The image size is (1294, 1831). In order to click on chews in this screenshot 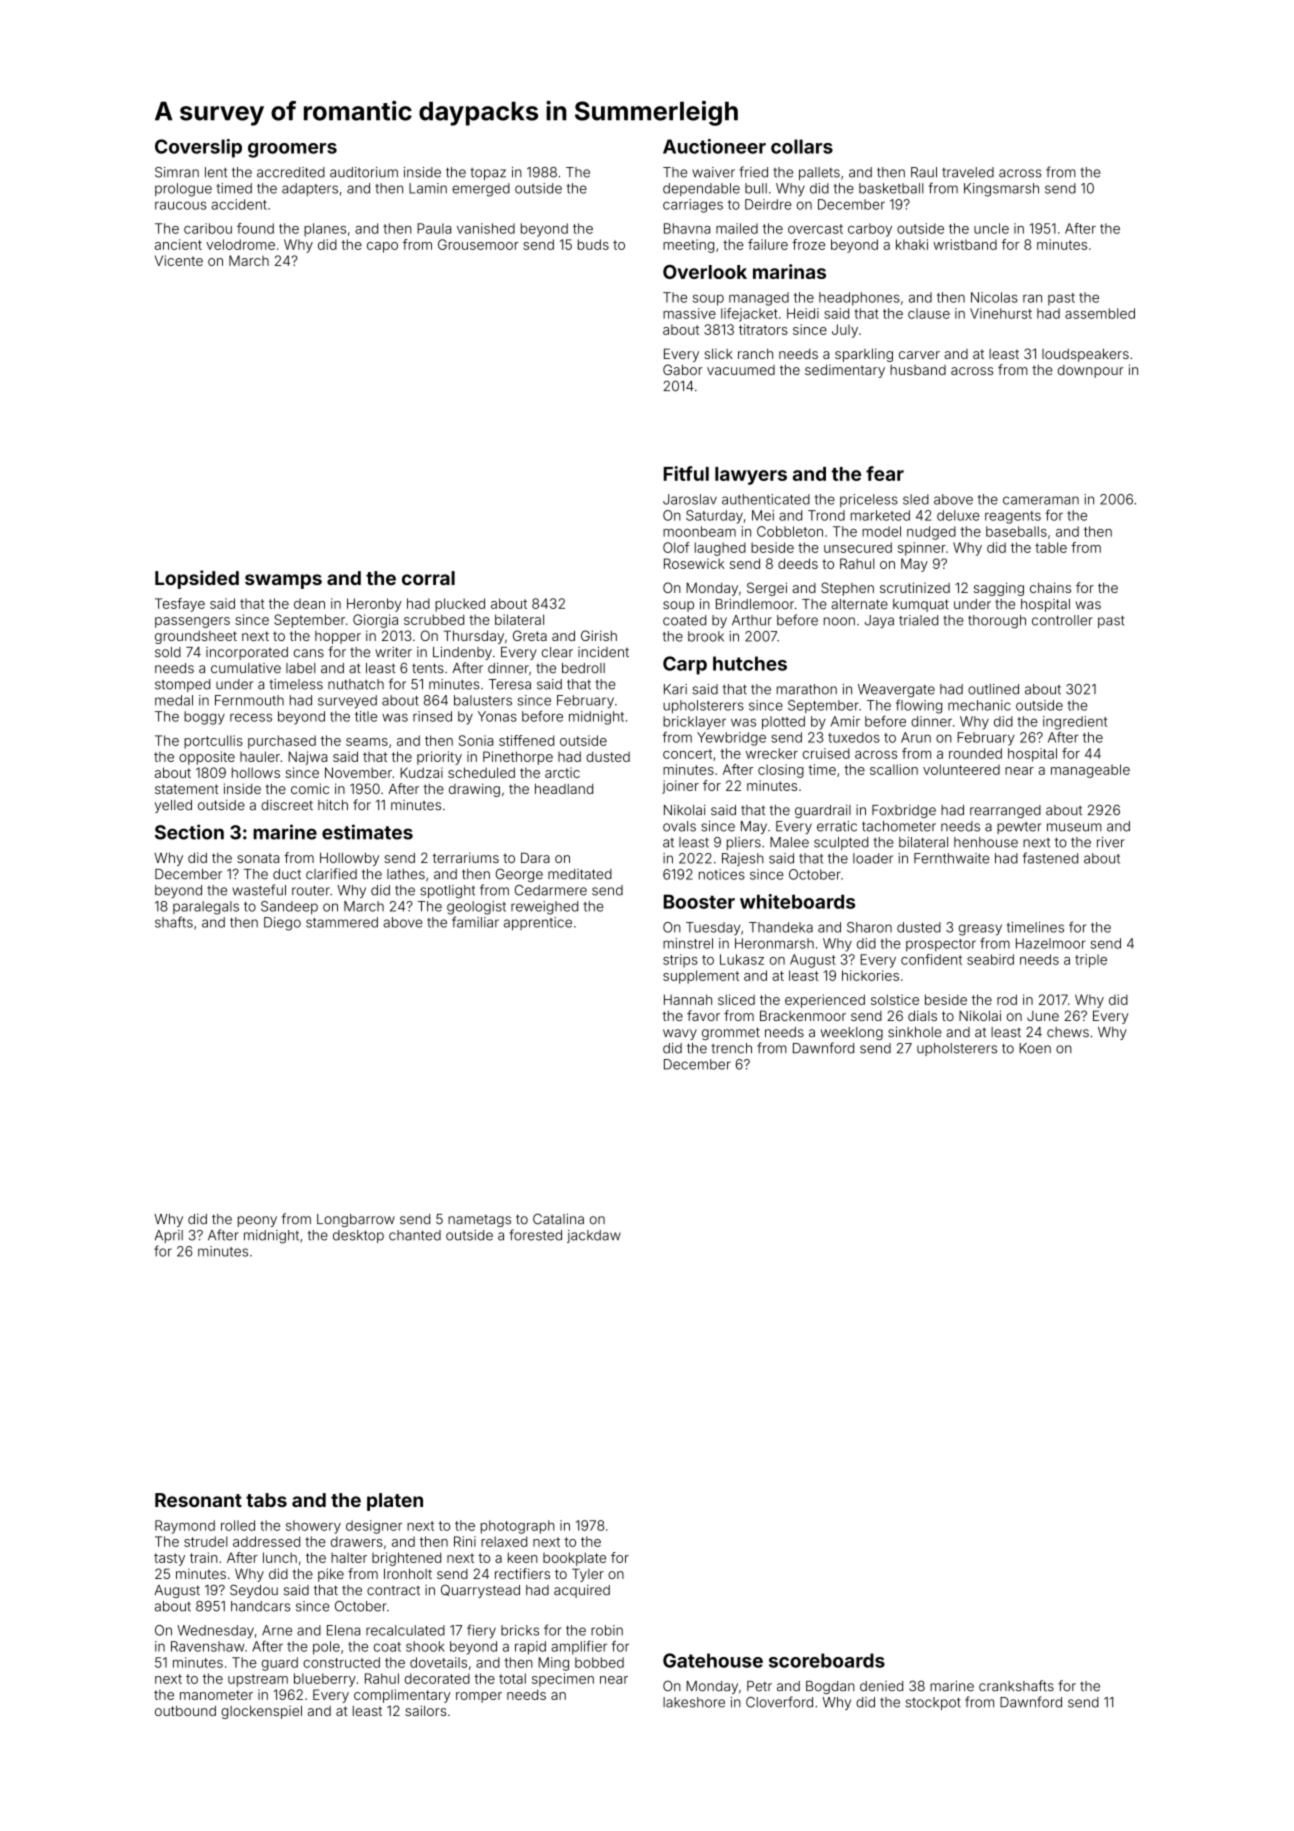, I will do `click(1068, 1032)`.
